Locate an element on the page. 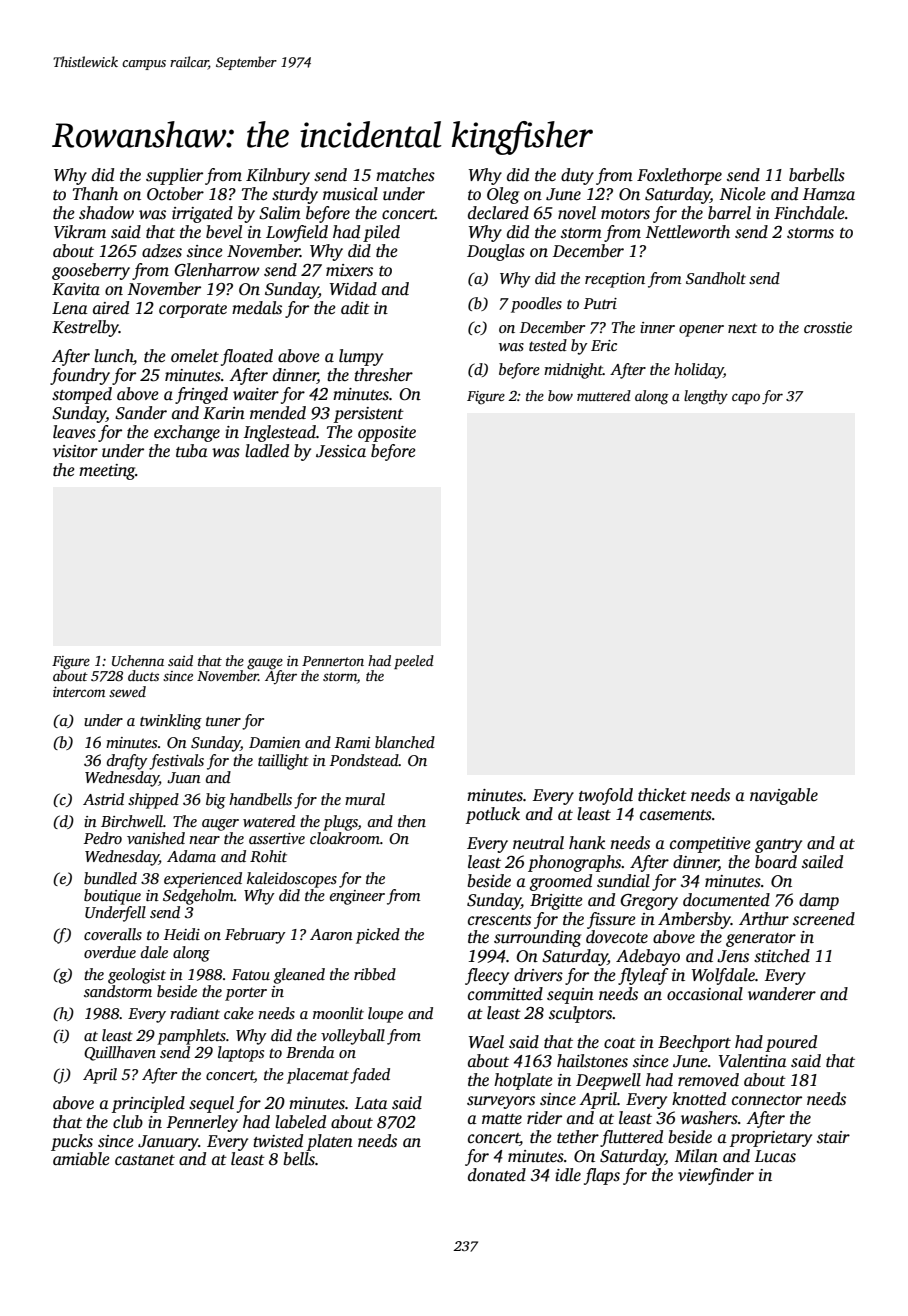 The image size is (908, 1316). capo is located at coordinates (746, 398).
